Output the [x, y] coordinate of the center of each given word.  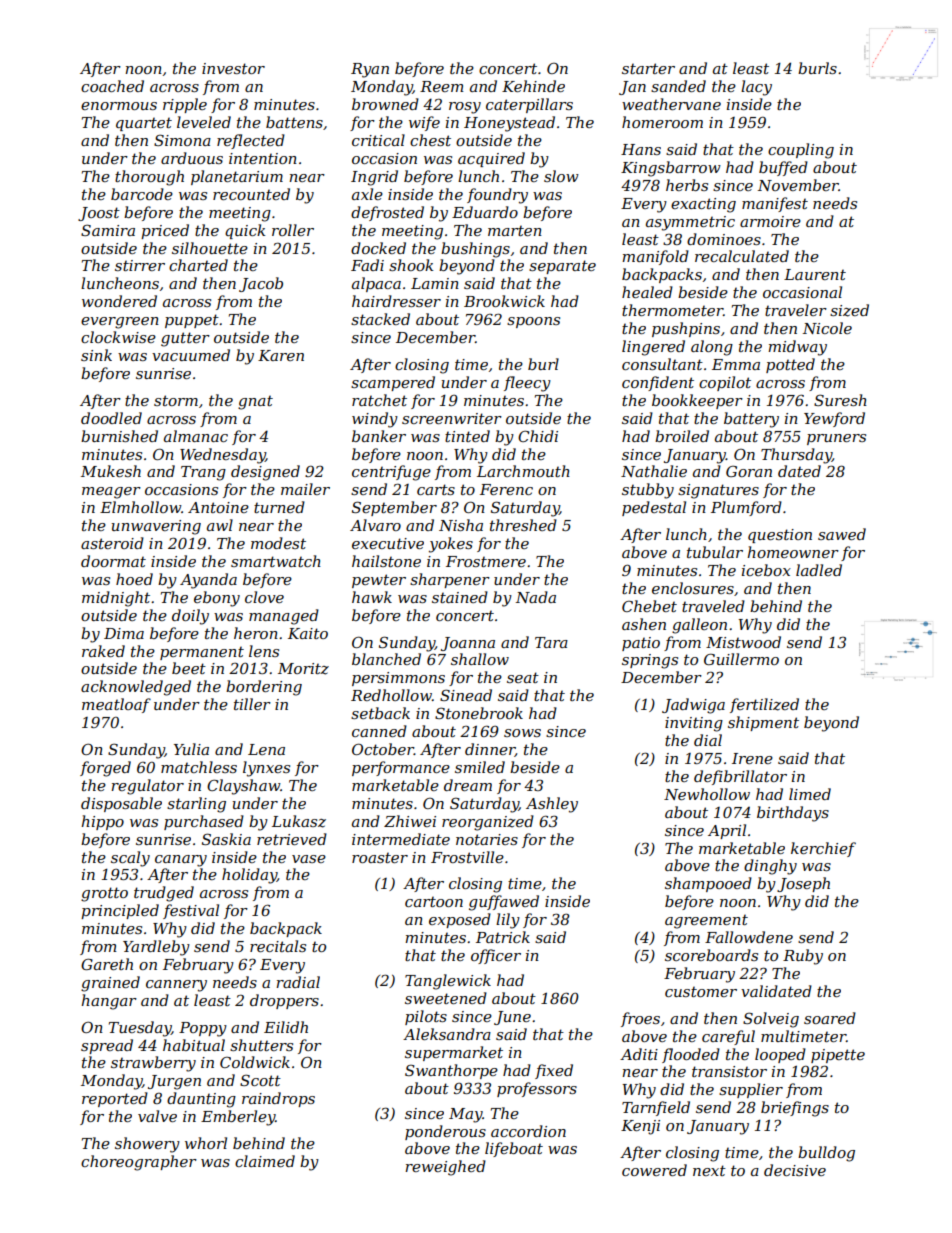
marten [515, 230]
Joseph [803, 884]
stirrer [140, 265]
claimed [265, 1161]
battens [294, 122]
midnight [116, 599]
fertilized [764, 705]
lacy [756, 88]
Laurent [815, 274]
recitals [278, 946]
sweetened [446, 998]
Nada [536, 597]
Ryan [370, 70]
